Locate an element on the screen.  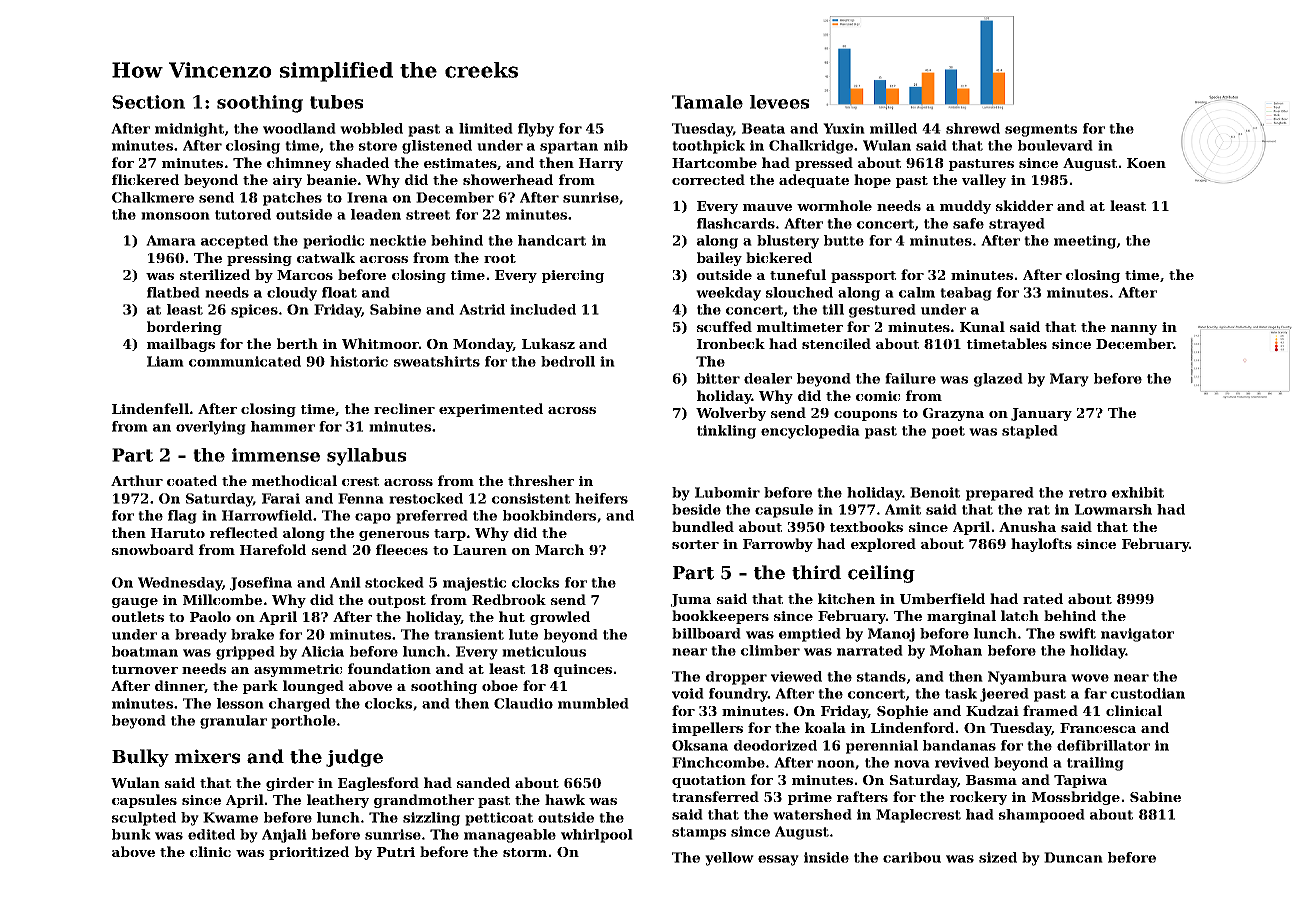
corrected is located at coordinates (708, 179).
